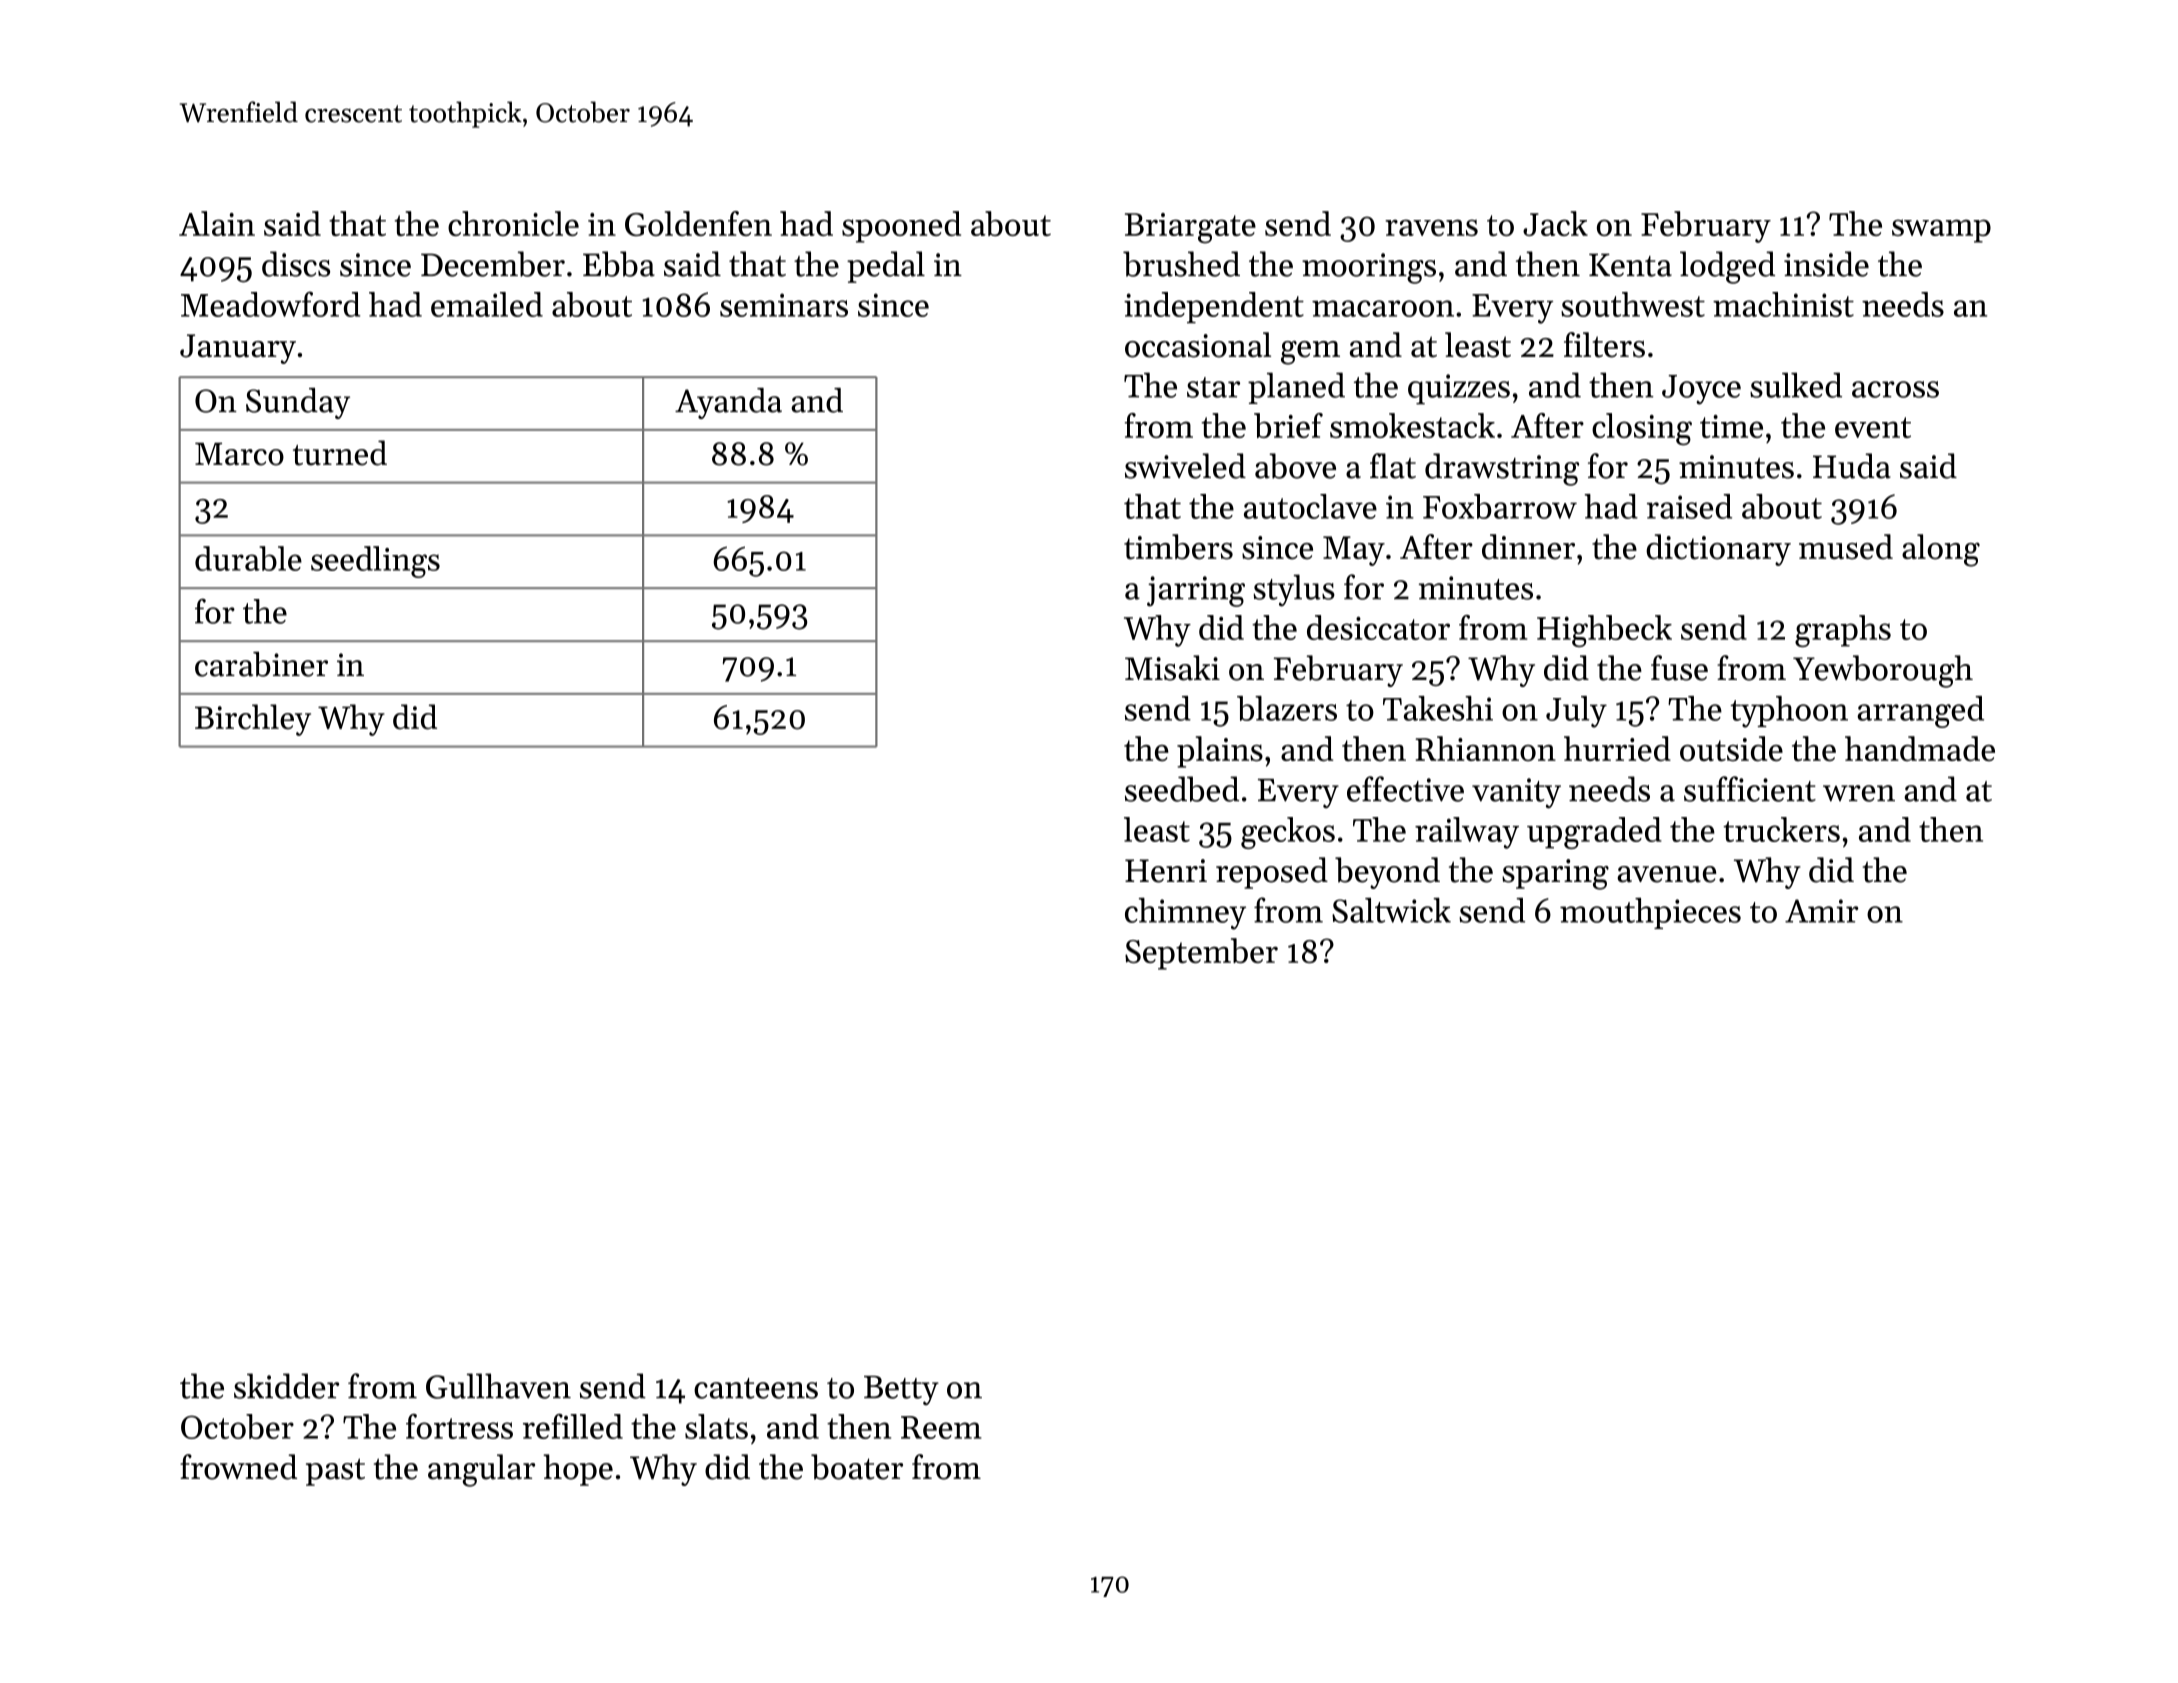 This image has width=2178, height=1683. I want to click on durable, so click(248, 558).
